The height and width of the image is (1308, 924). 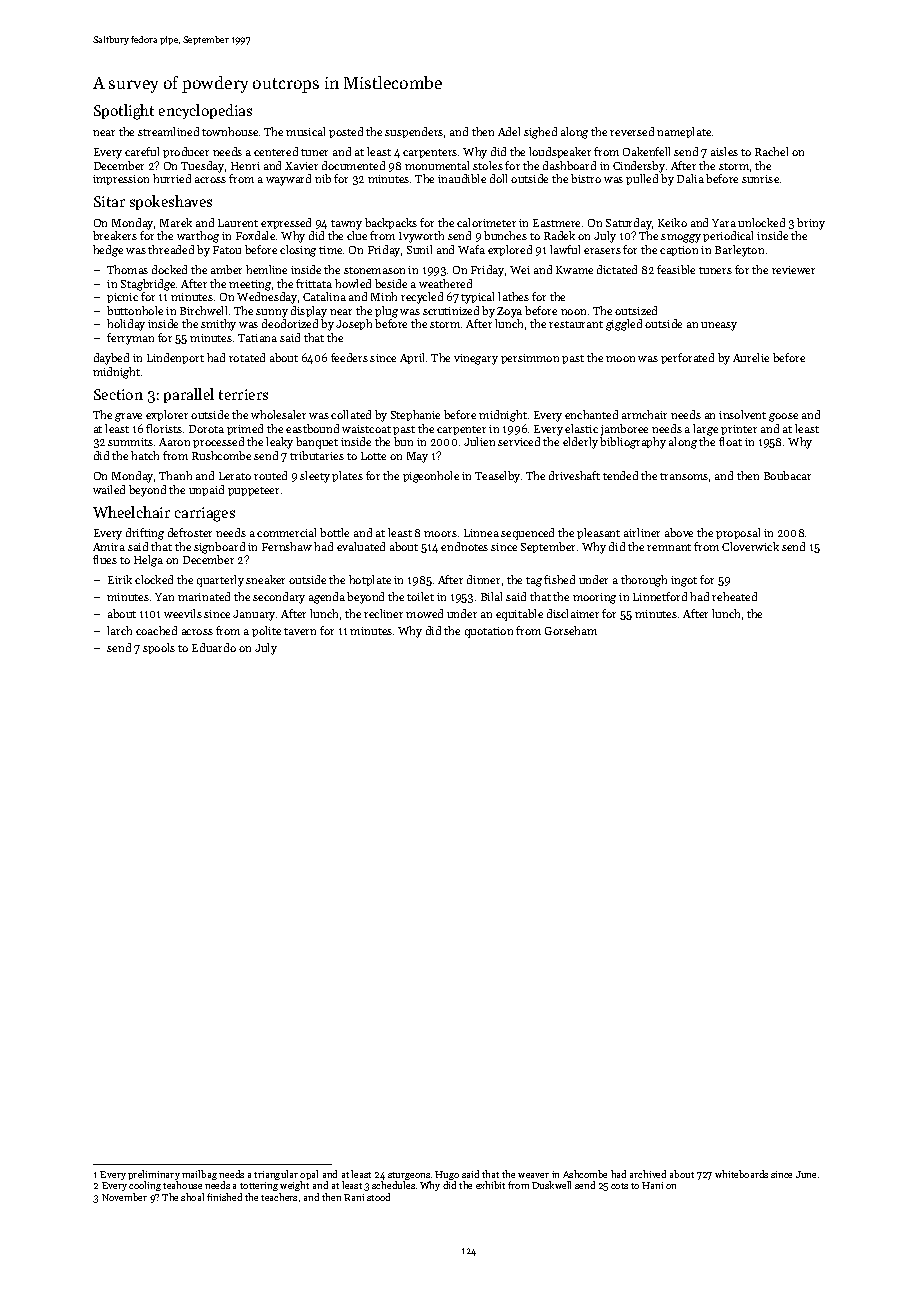 What do you see at coordinates (409, 1177) in the image?
I see `sturgeons` at bounding box center [409, 1177].
